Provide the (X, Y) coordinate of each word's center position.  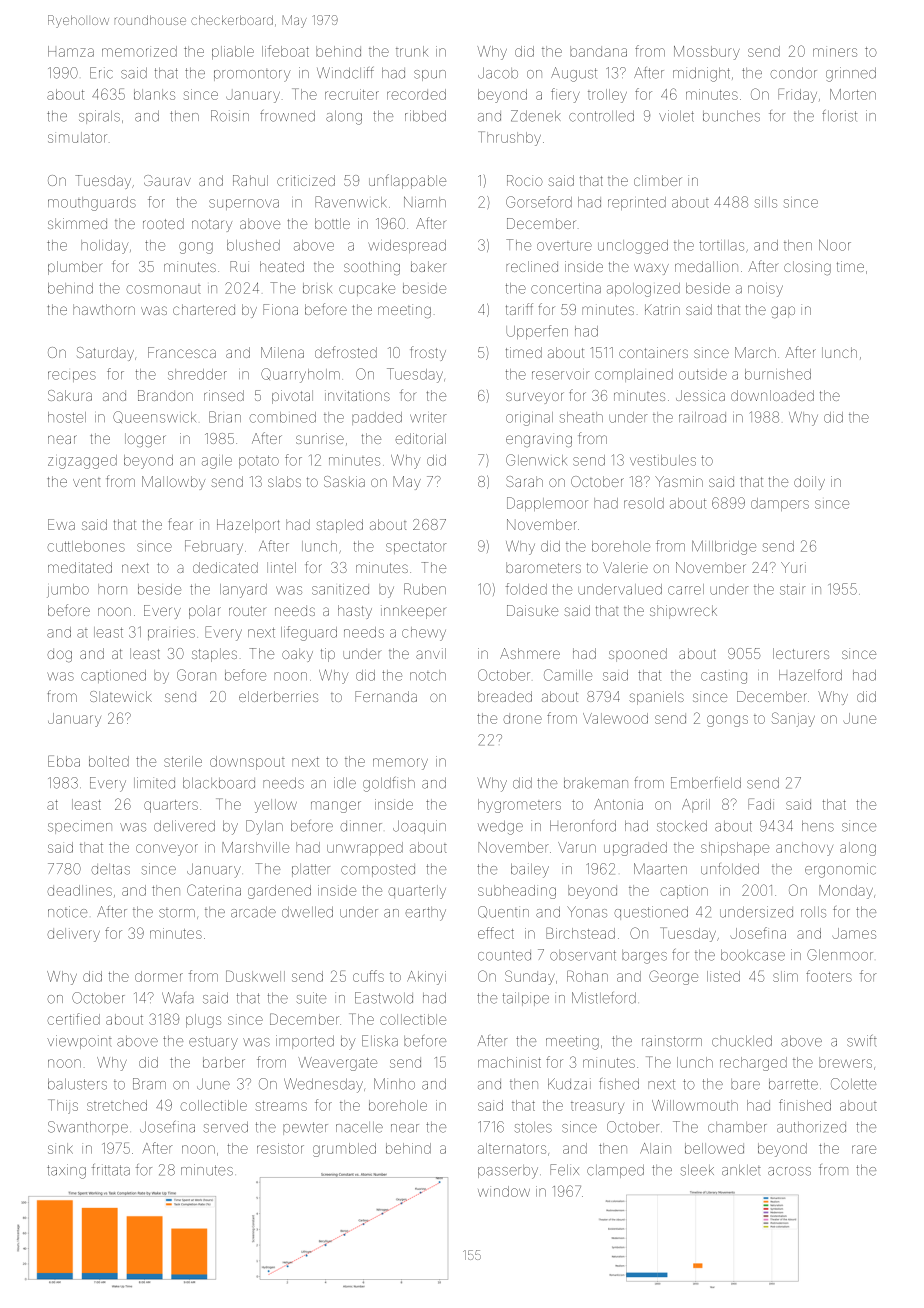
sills (766, 202)
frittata (111, 1170)
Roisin (230, 116)
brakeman (596, 783)
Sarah (524, 481)
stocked (682, 826)
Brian (225, 417)
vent (86, 482)
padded (377, 418)
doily (809, 483)
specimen (80, 827)
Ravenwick (350, 202)
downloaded (772, 395)
